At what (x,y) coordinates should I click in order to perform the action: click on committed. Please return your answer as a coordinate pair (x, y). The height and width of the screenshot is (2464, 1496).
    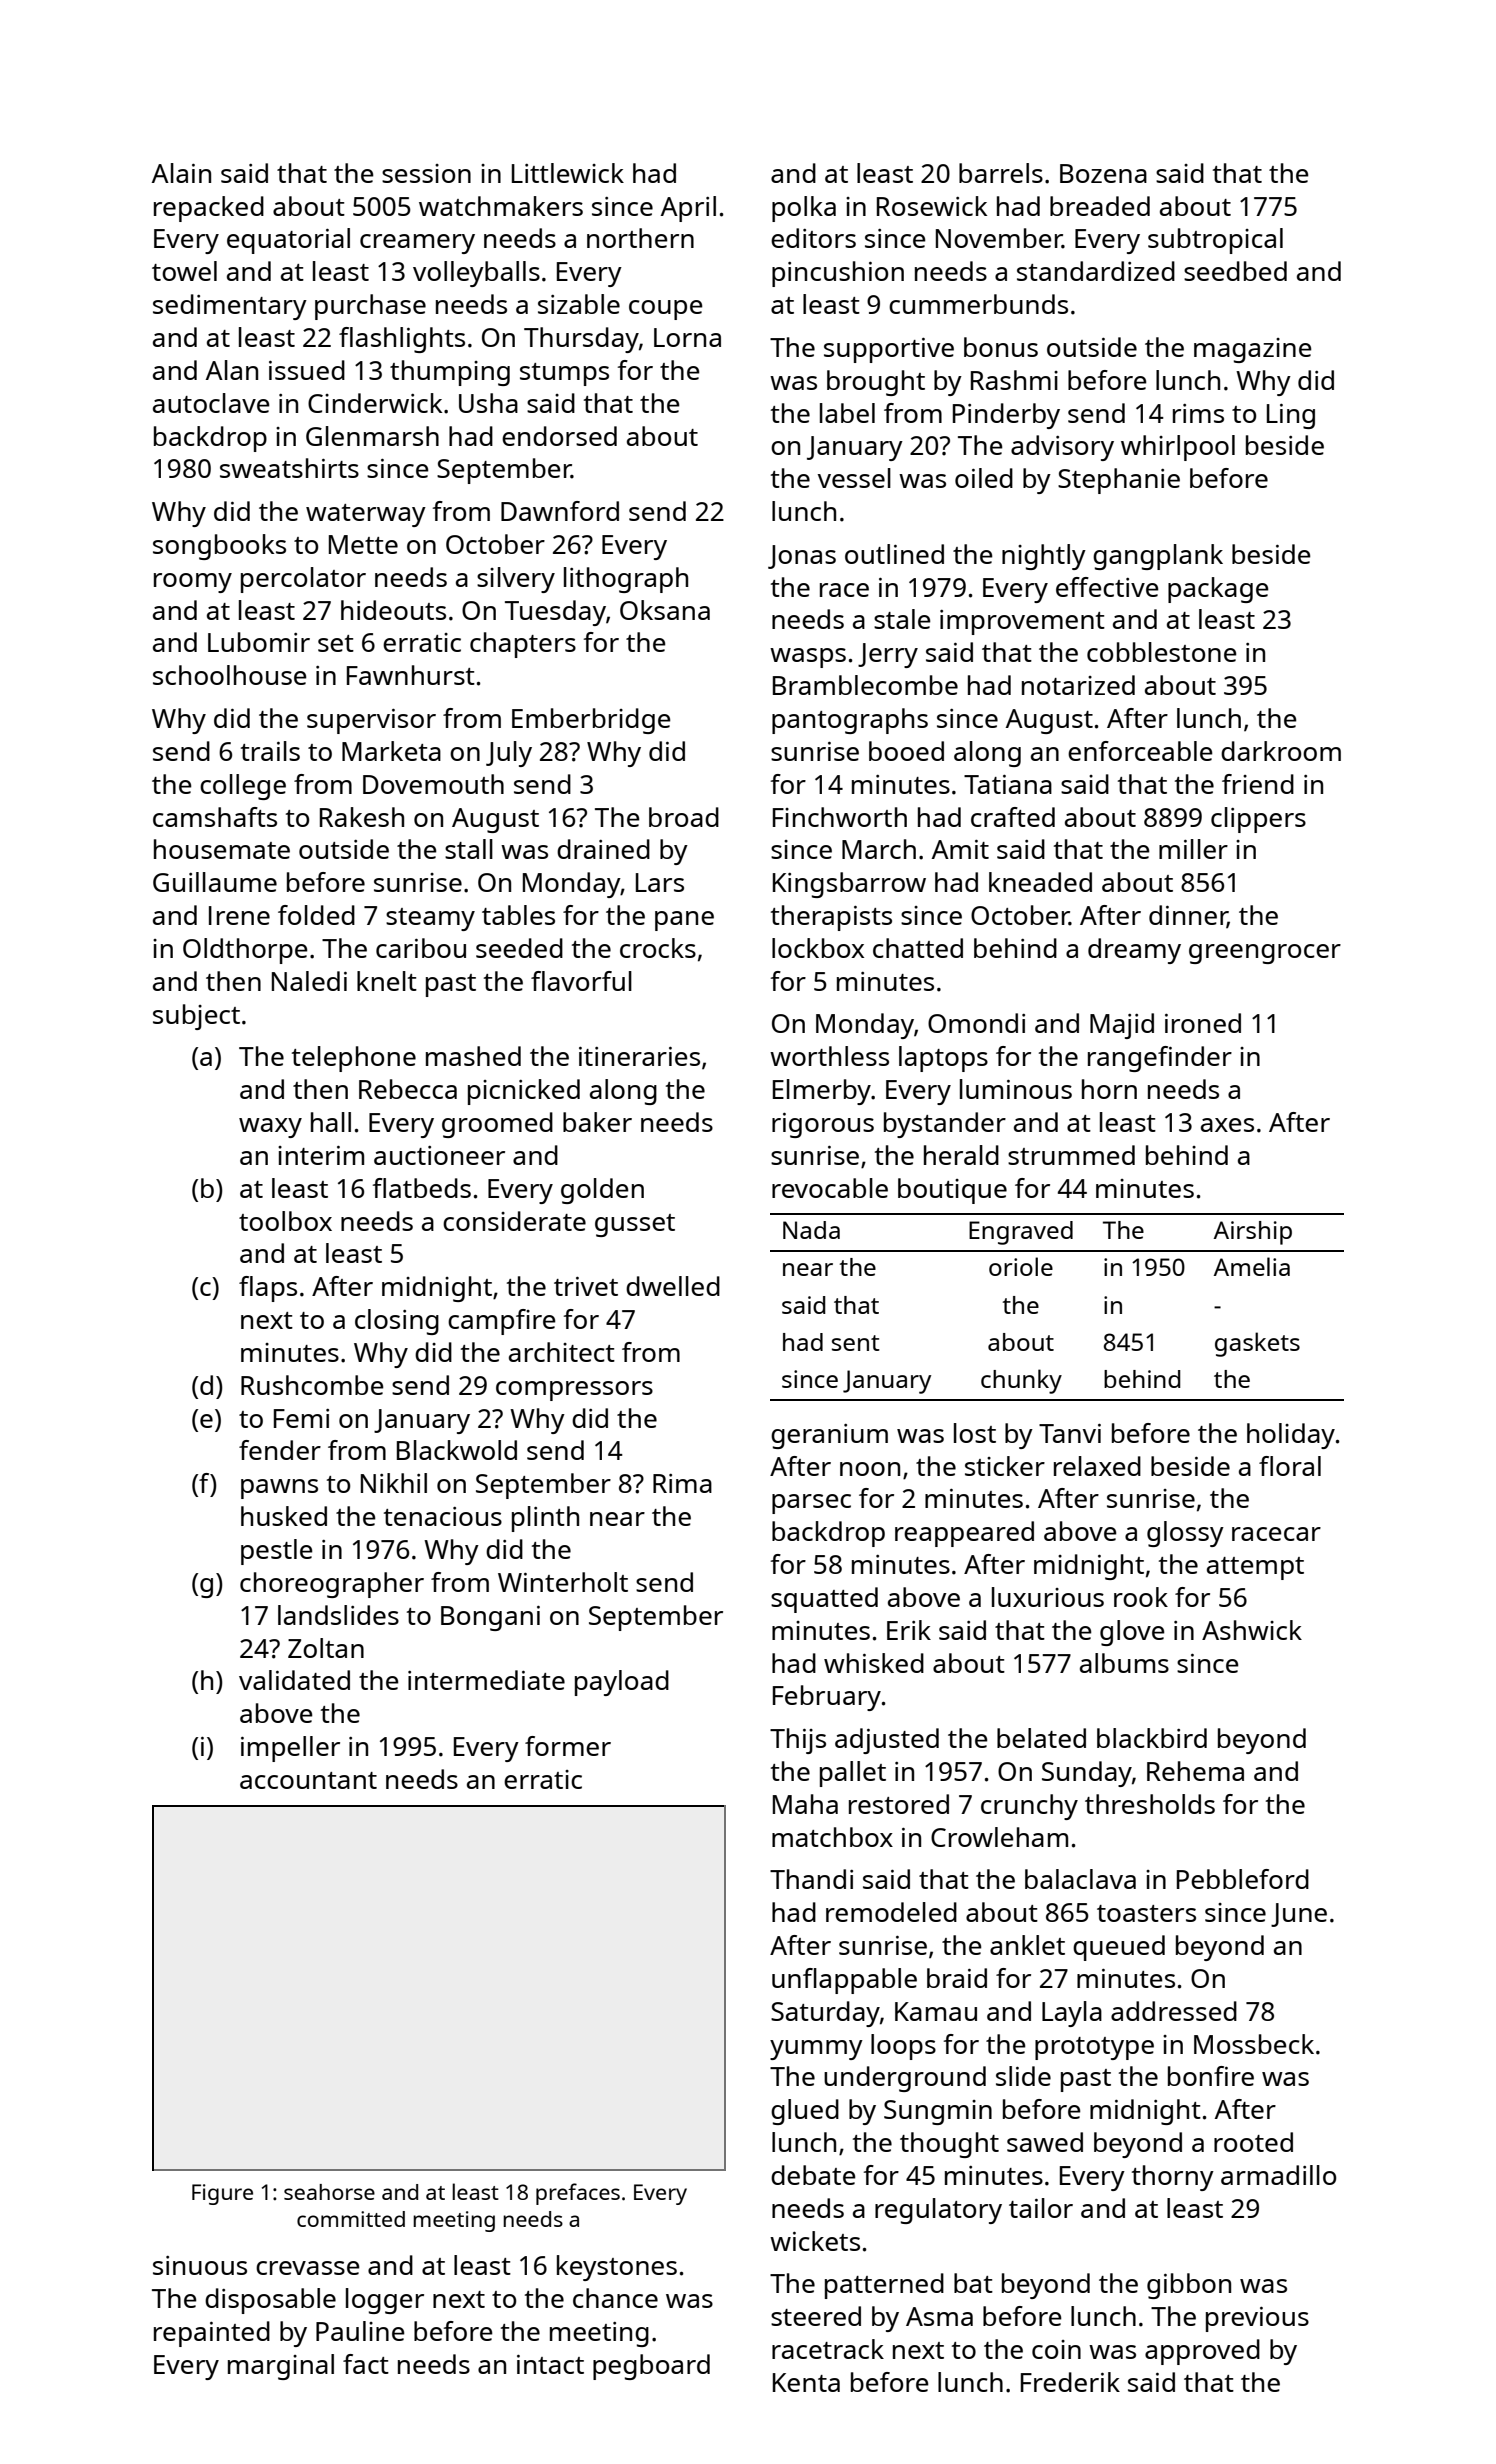
    Looking at the image, I should click on (351, 2219).
